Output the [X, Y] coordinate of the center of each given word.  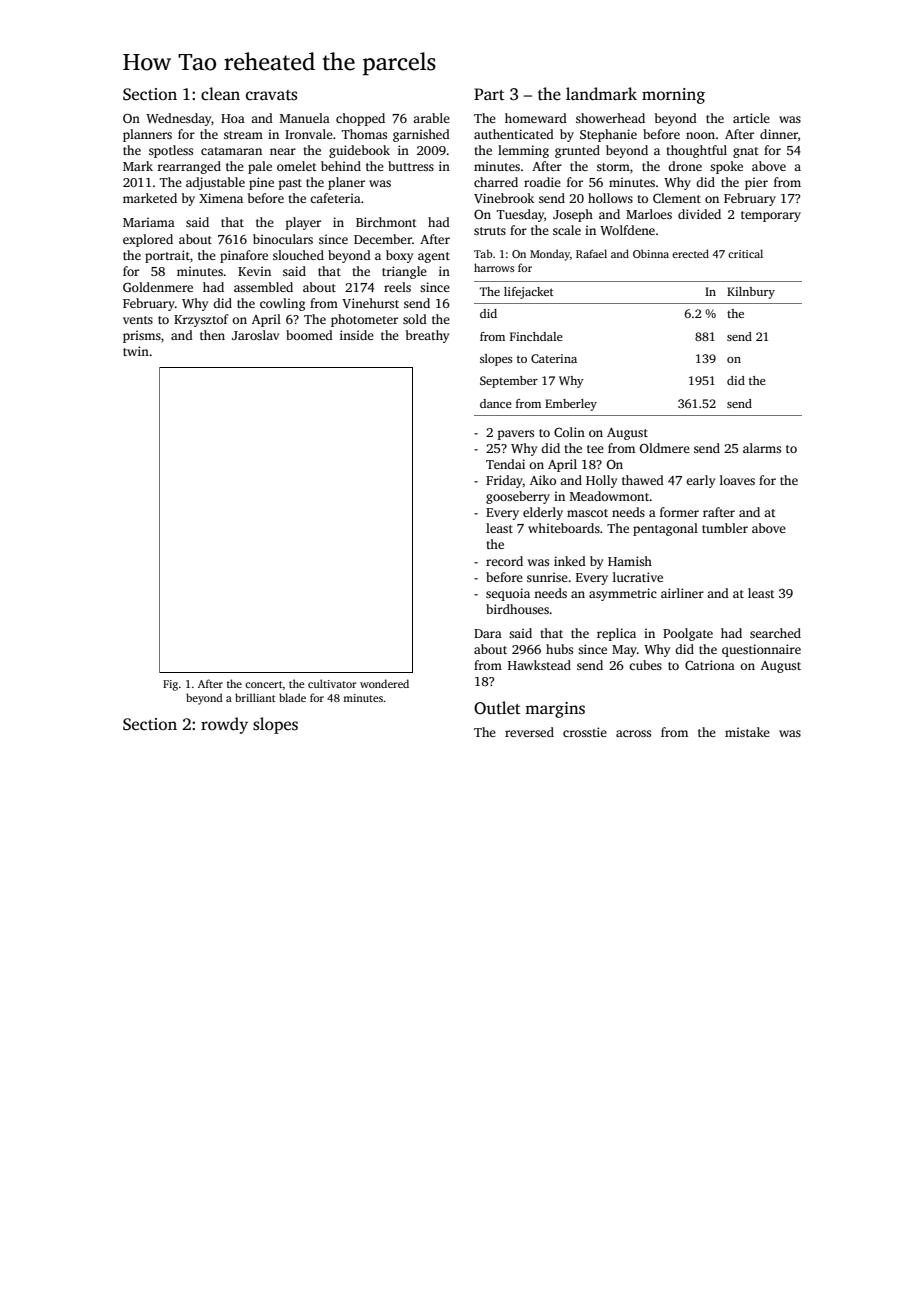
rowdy [224, 725]
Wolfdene [627, 230]
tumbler [725, 528]
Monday [550, 255]
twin [136, 351]
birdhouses [517, 609]
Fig [170, 685]
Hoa [233, 118]
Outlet [497, 708]
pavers [516, 435]
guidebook [359, 151]
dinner [779, 134]
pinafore [244, 256]
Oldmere [665, 448]
